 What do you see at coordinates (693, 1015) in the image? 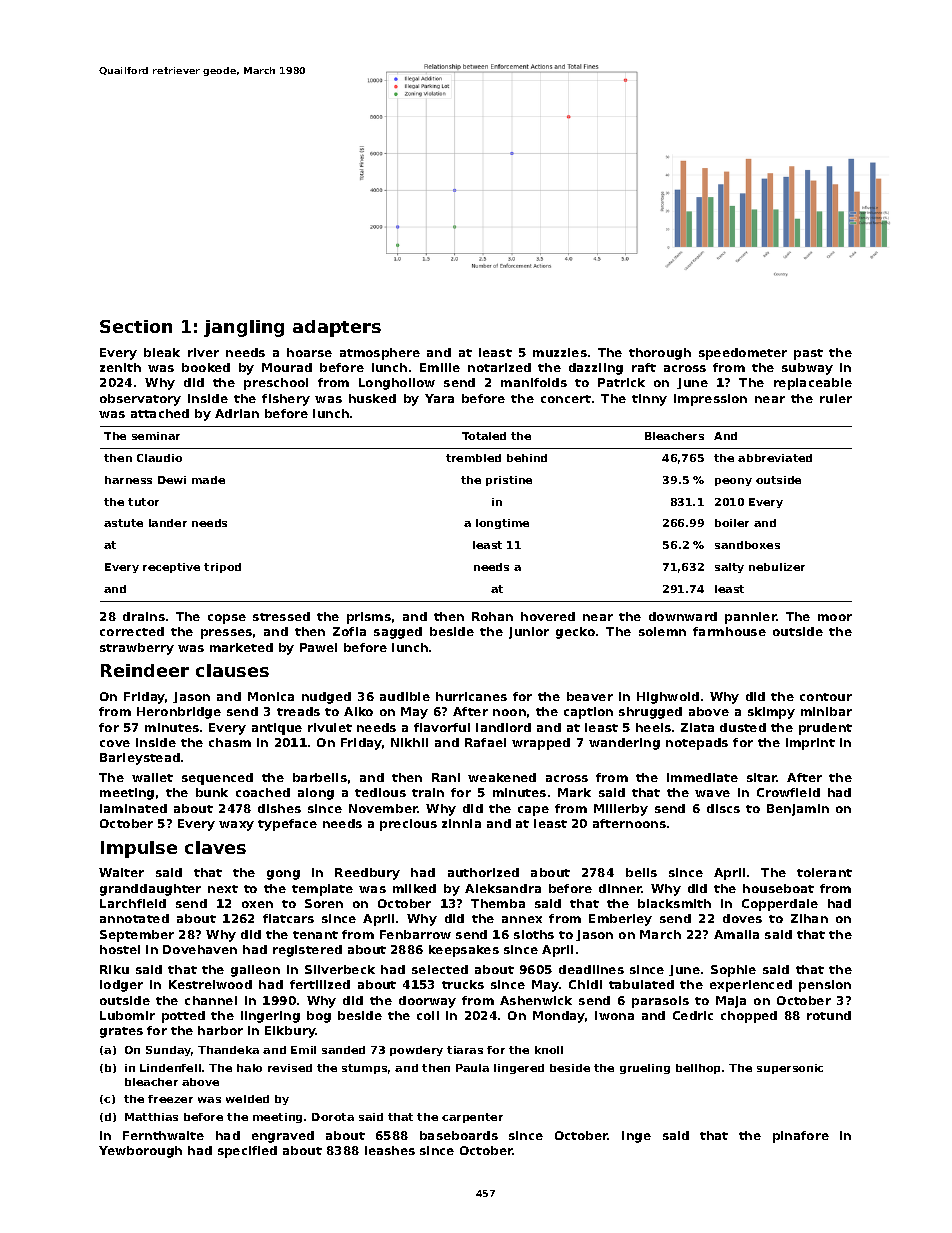
I see `Cedric` at bounding box center [693, 1015].
